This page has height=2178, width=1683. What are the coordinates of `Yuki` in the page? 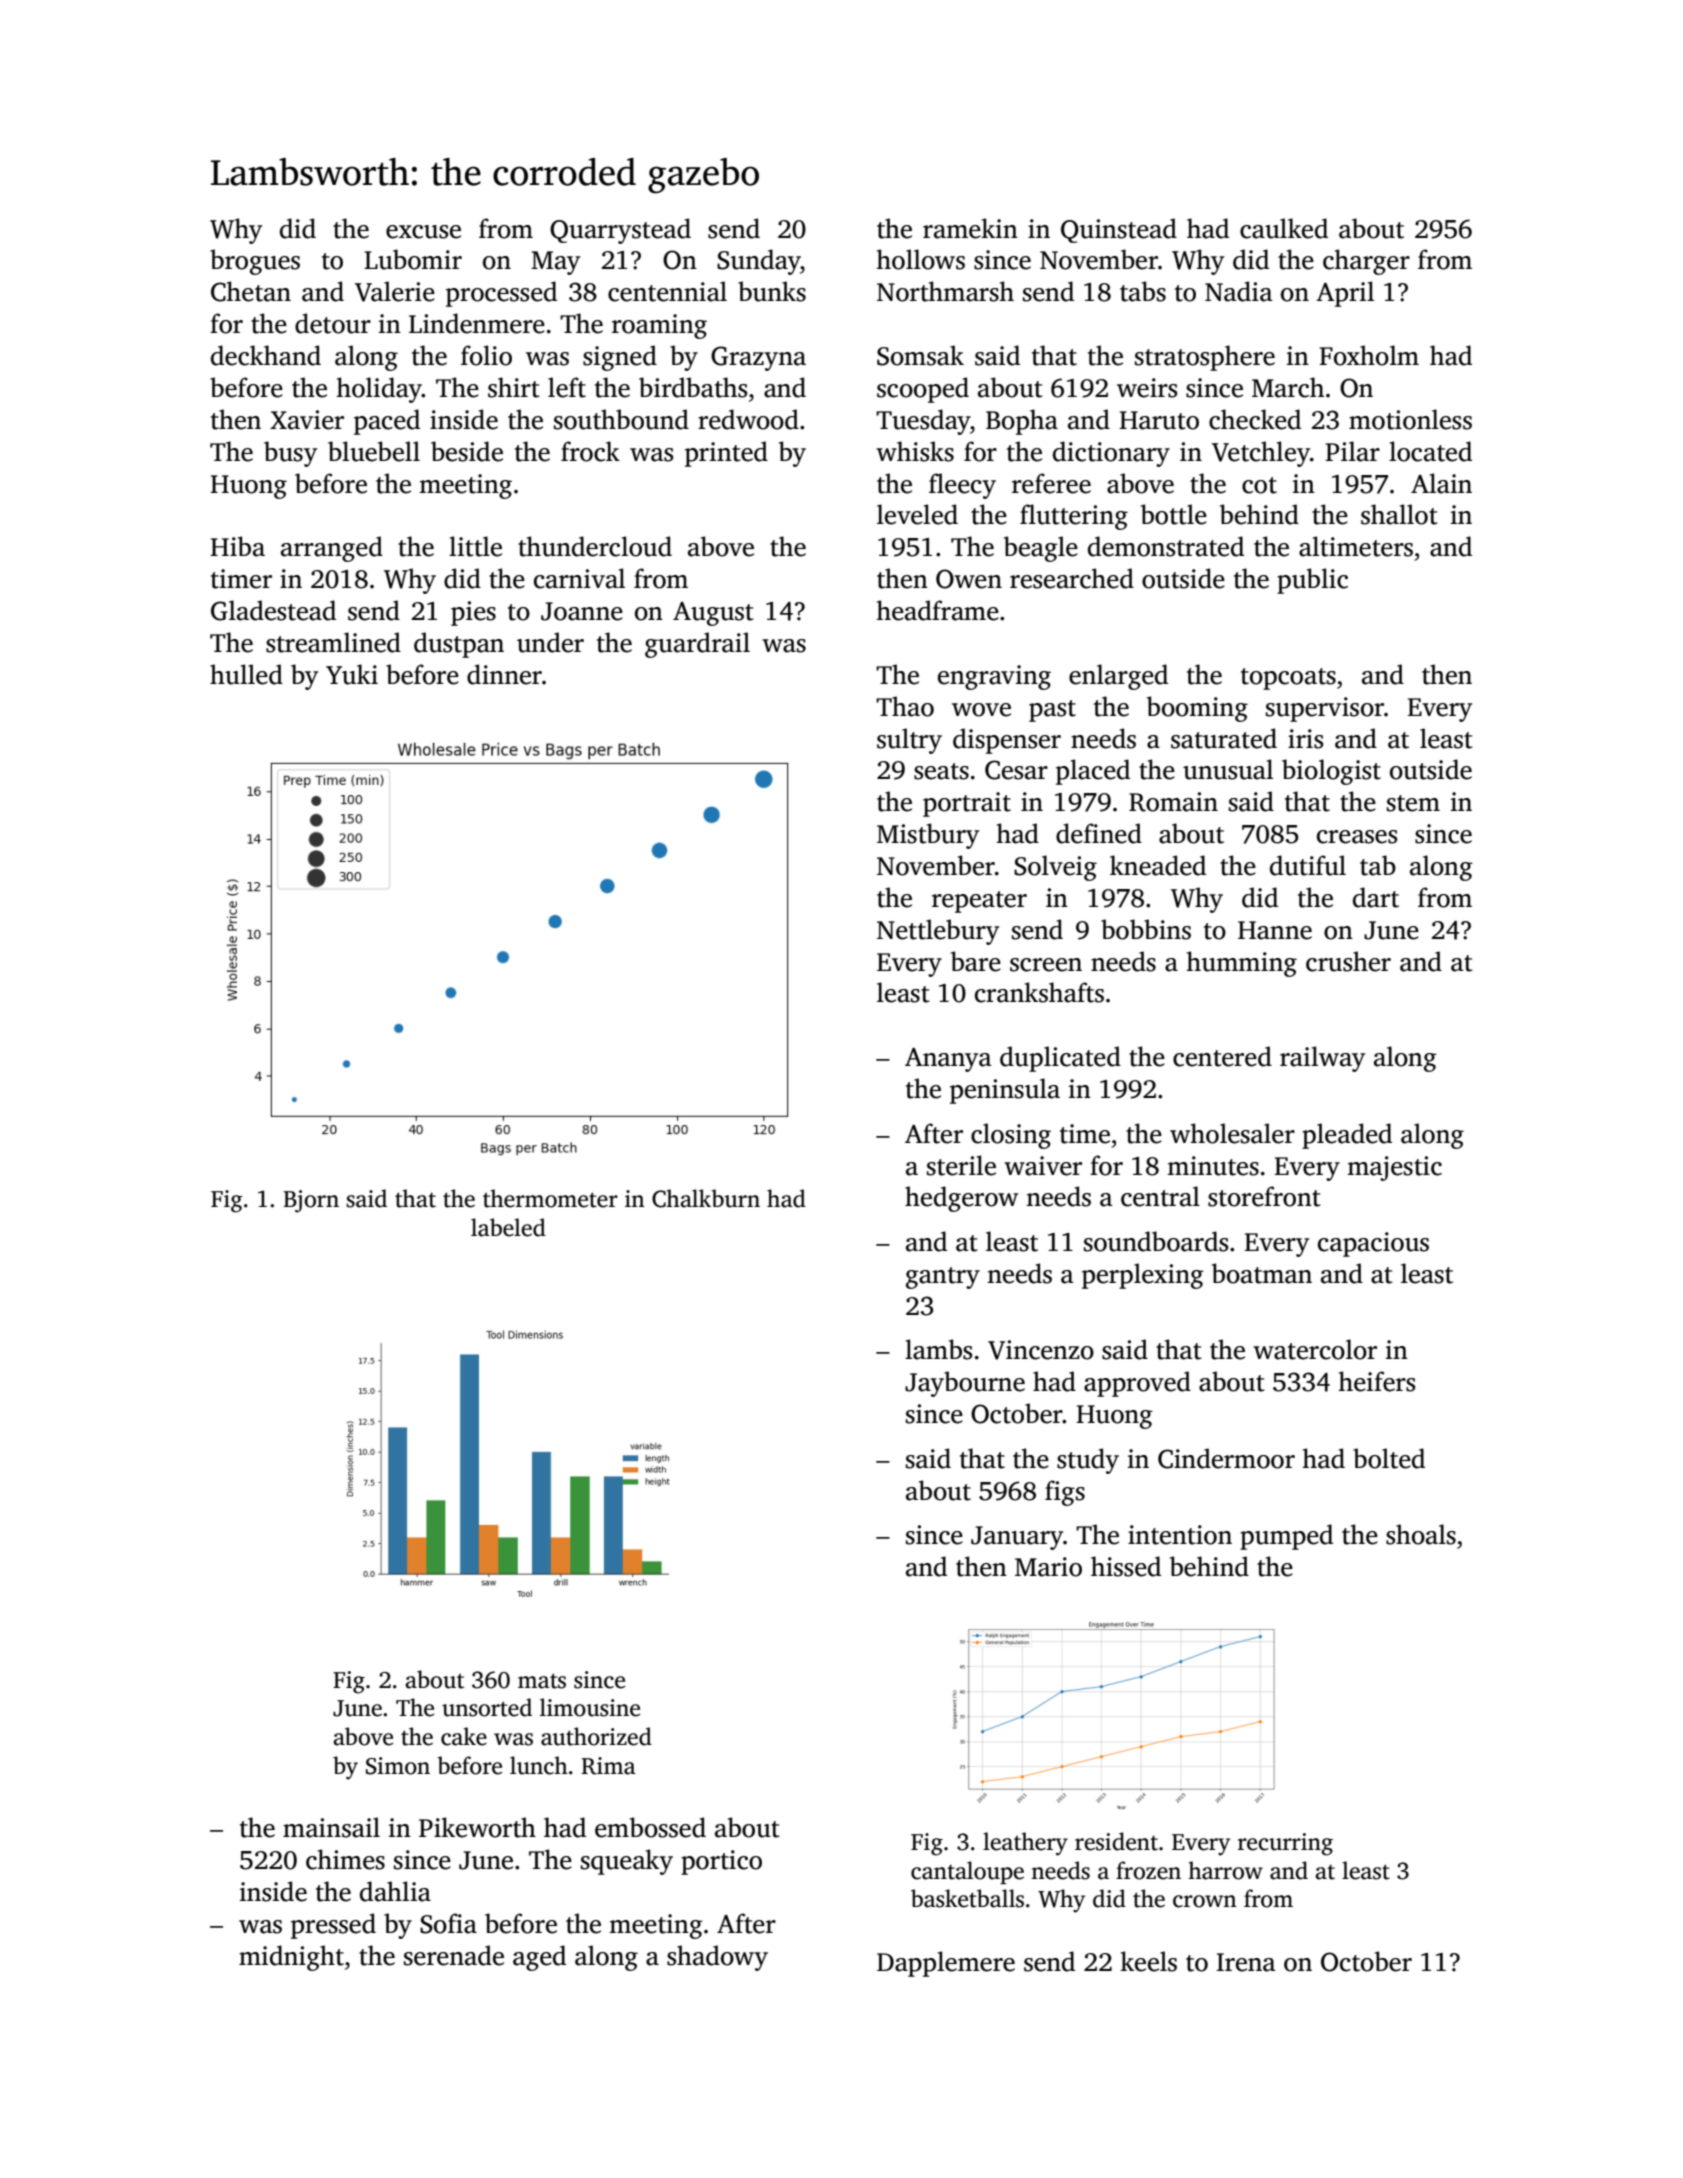 It's located at (352, 674).
